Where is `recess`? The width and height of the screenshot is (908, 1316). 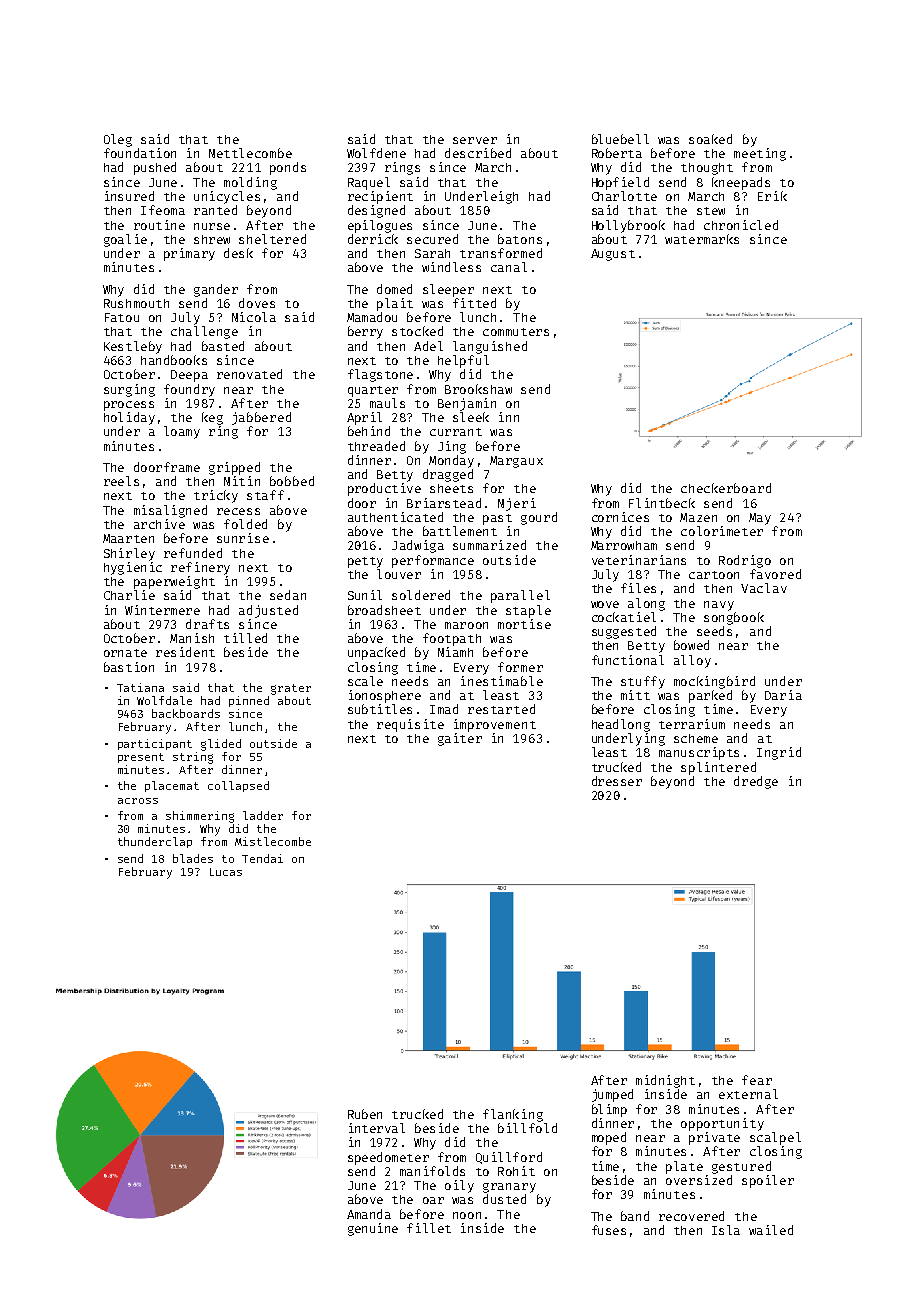 recess is located at coordinates (238, 511).
